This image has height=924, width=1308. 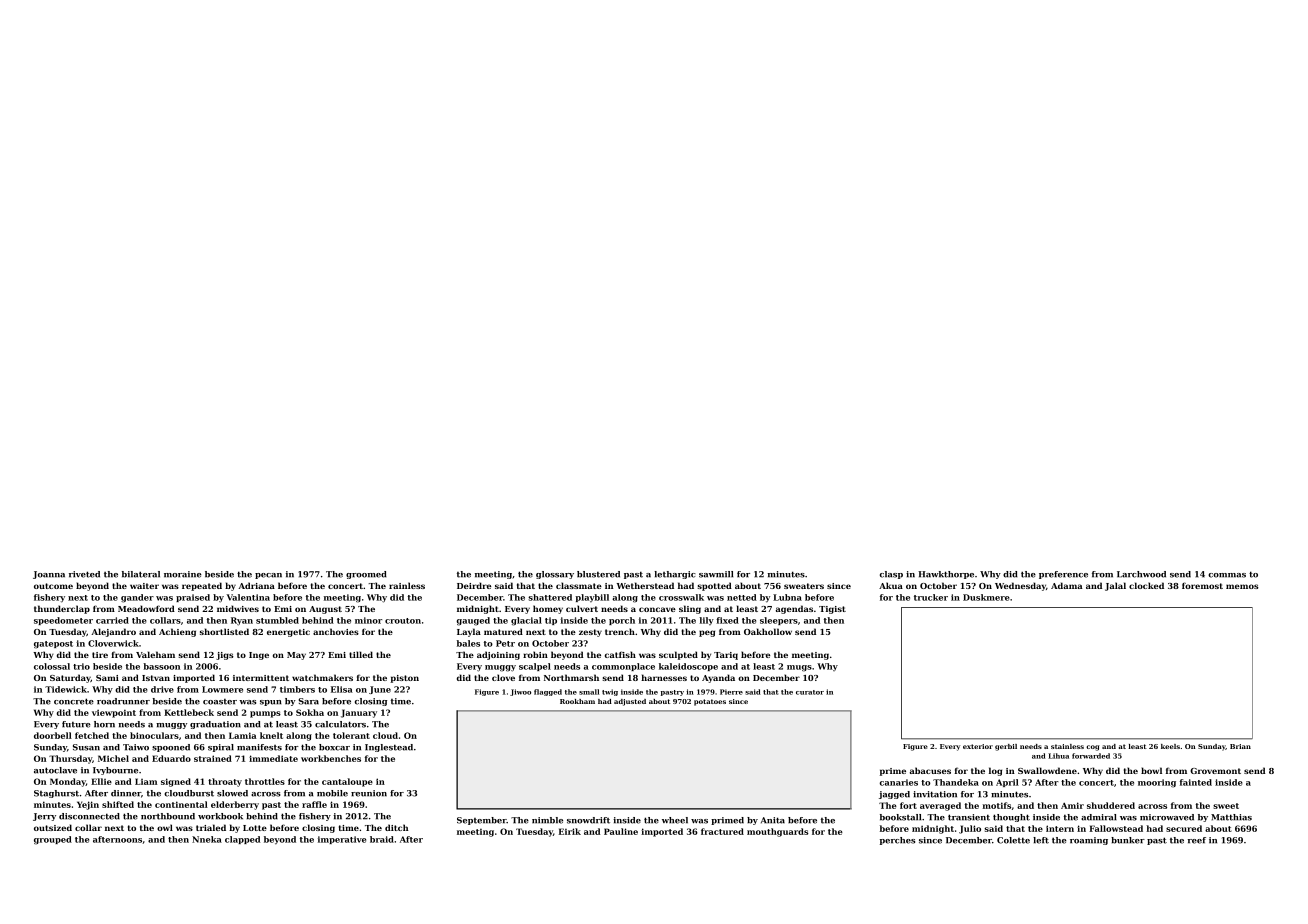 I want to click on mugs, so click(x=799, y=668).
